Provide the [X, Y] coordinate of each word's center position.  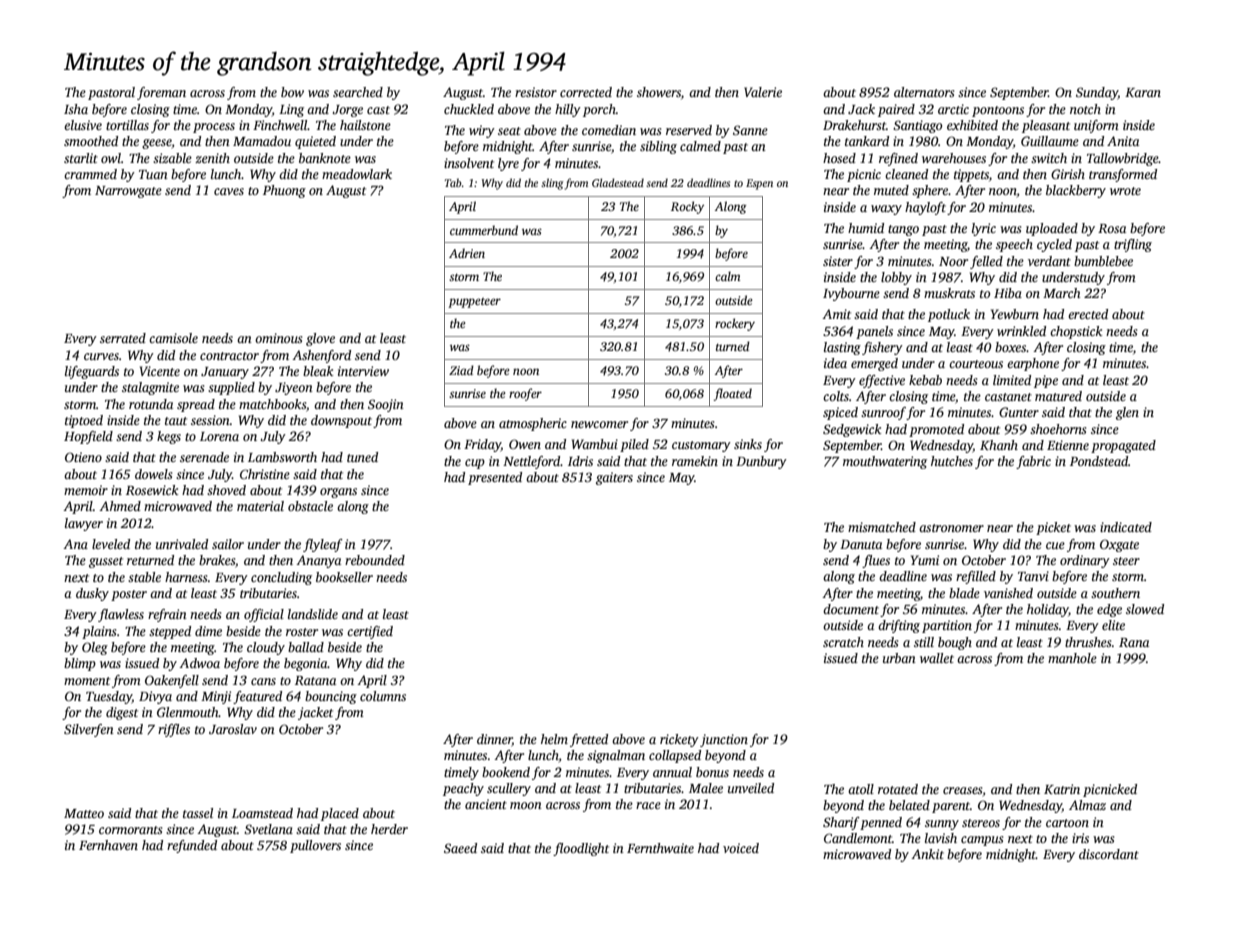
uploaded [1052, 229]
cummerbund [484, 230]
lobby [896, 278]
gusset [106, 562]
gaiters [614, 478]
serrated [123, 338]
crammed [90, 174]
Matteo [84, 813]
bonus [712, 772]
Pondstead [1099, 461]
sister [838, 261]
